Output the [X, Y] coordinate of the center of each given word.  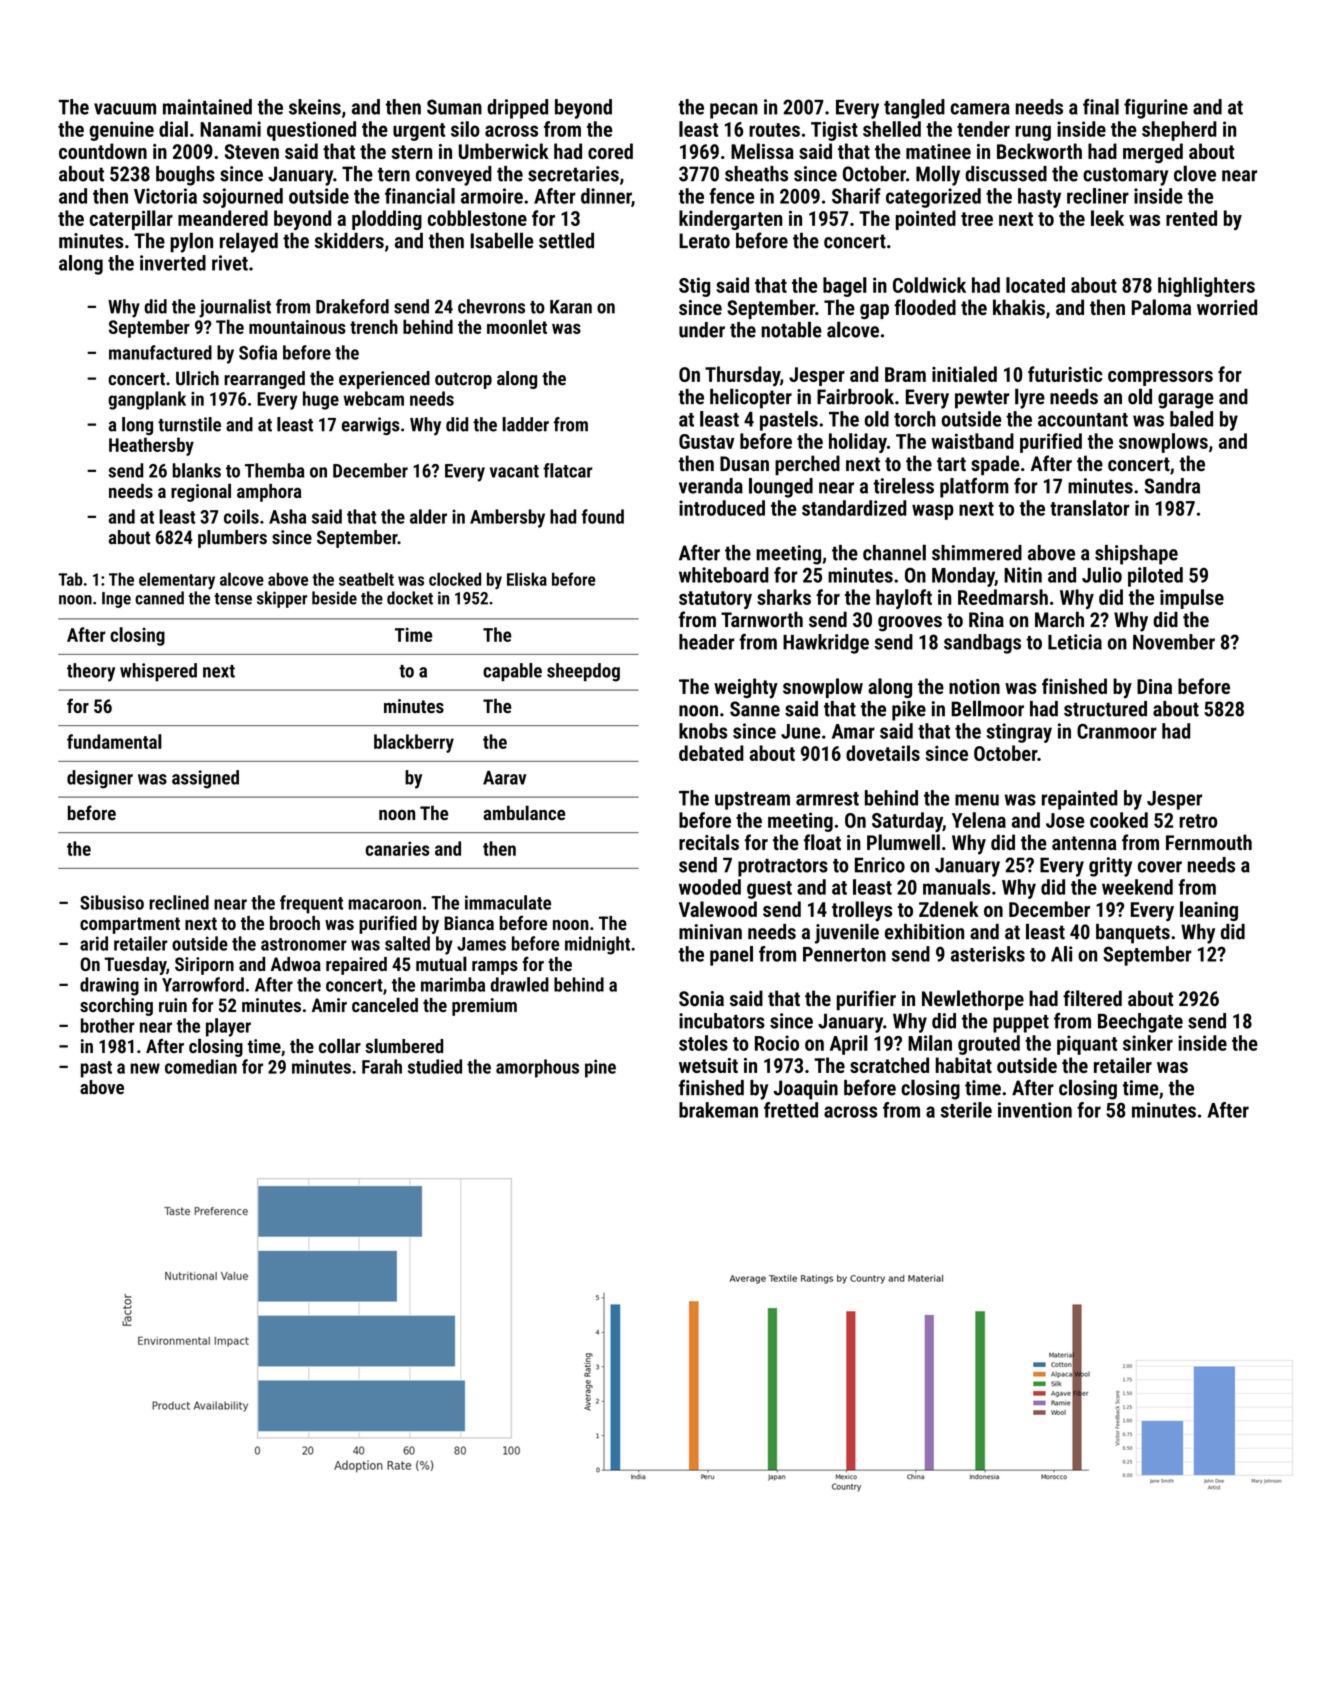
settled [566, 240]
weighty [746, 688]
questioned [311, 131]
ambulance [524, 813]
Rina [986, 620]
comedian [201, 1066]
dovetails [883, 753]
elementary [177, 581]
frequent [311, 904]
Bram [905, 374]
